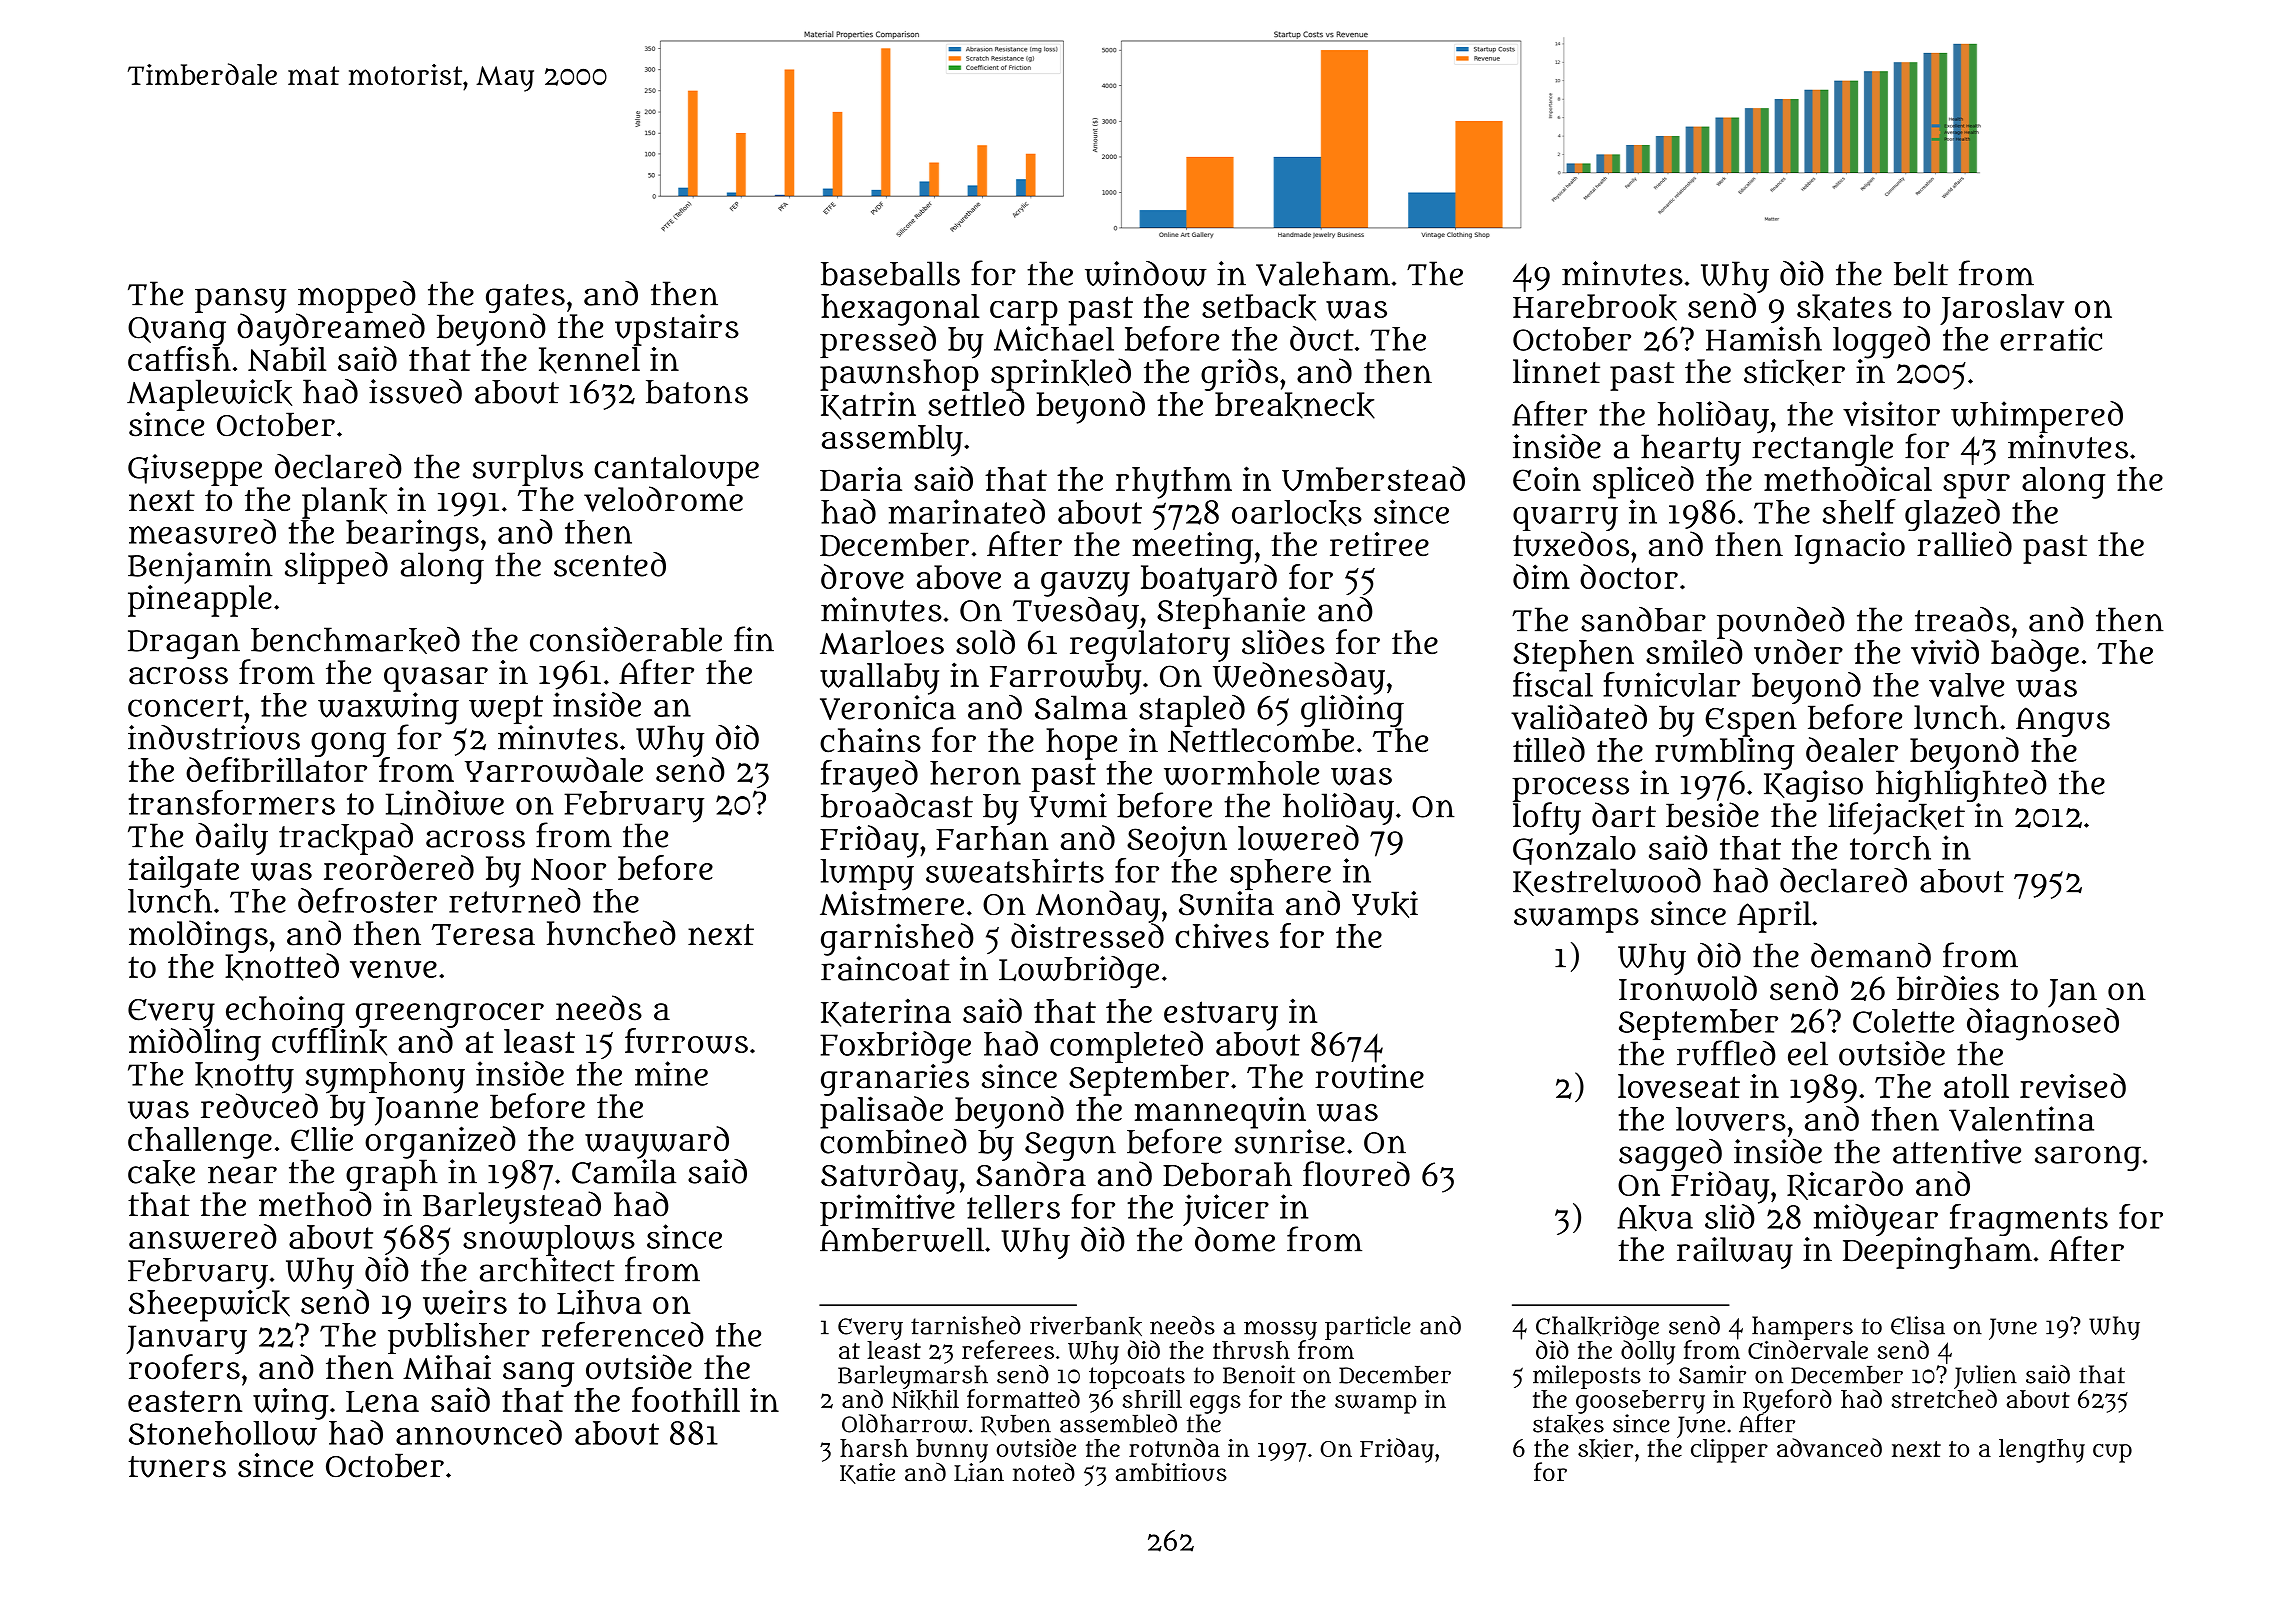 This screenshot has width=2292, height=1620. Describe the element at coordinates (1890, 848) in the screenshot. I see `torch` at that location.
